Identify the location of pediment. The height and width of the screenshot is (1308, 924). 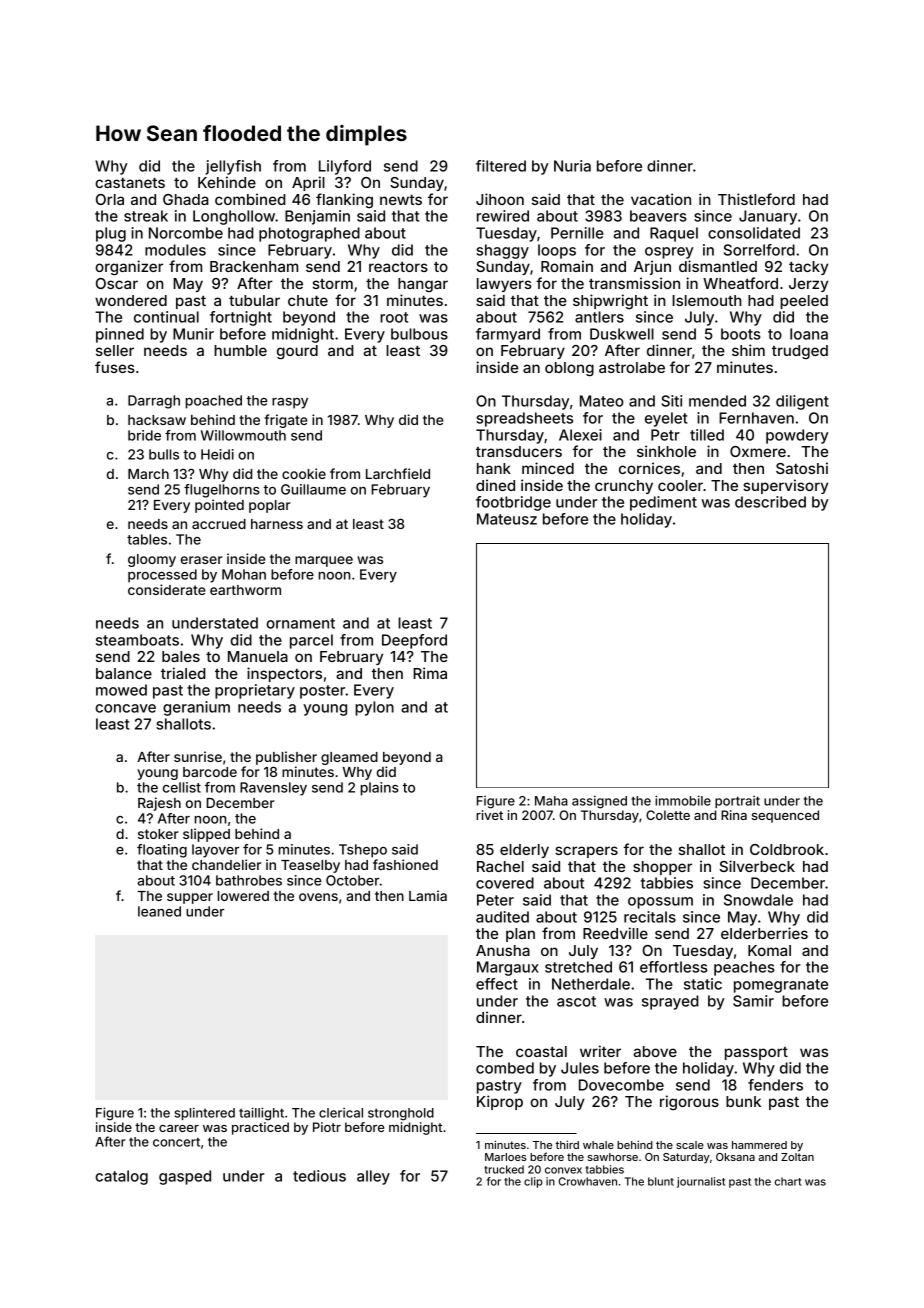
(663, 503).
